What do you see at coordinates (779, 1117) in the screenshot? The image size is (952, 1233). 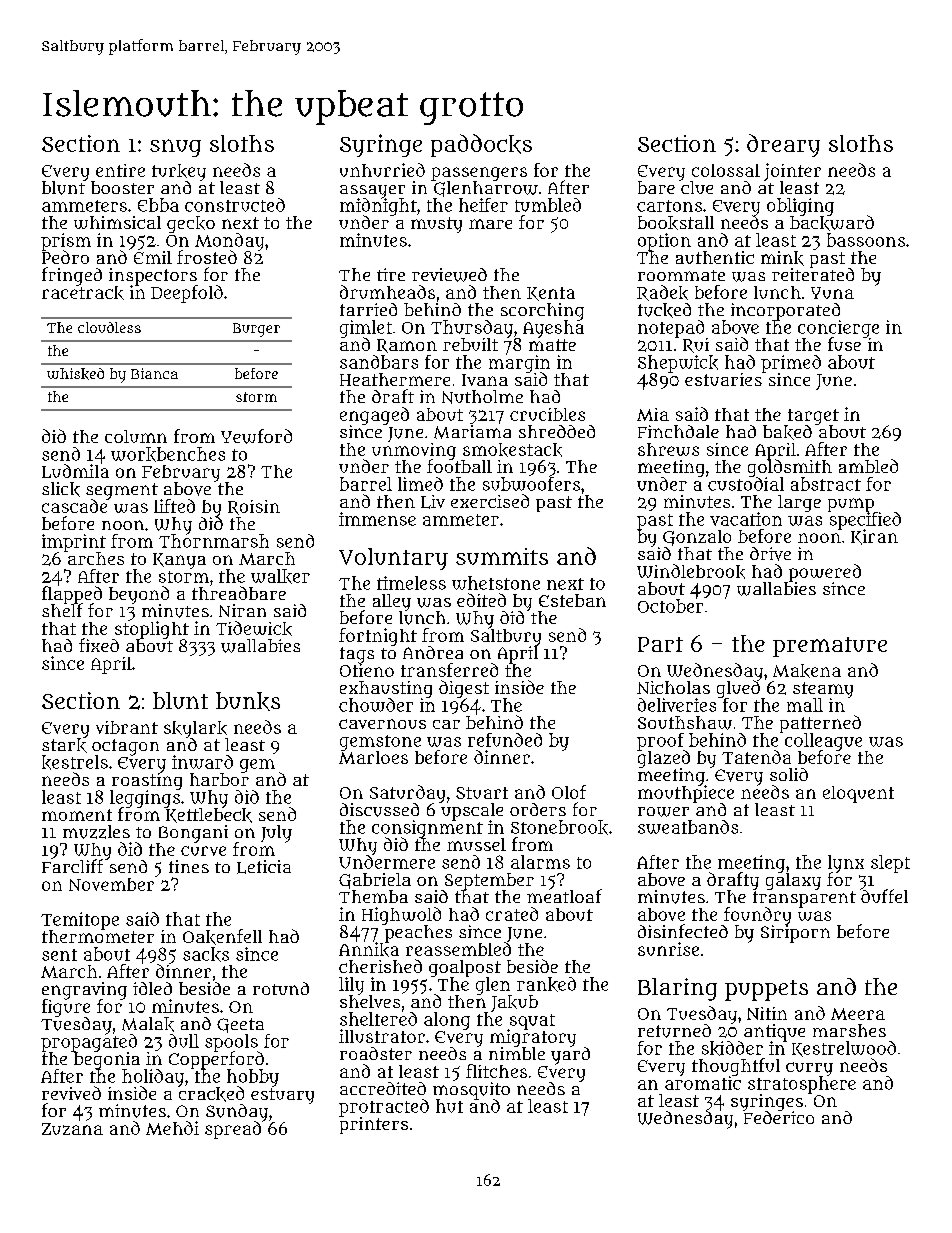 I see `Federico` at bounding box center [779, 1117].
